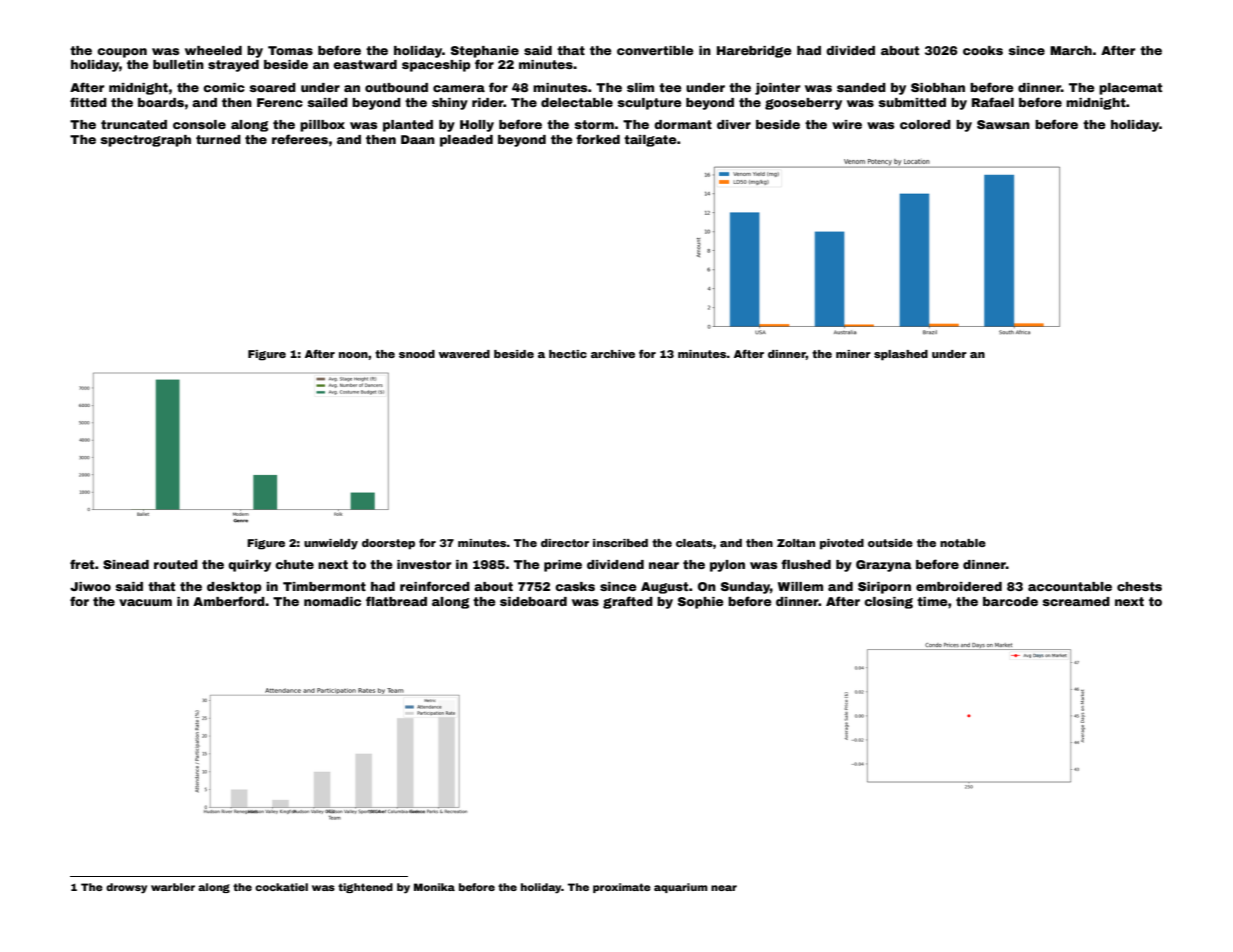  I want to click on Harebridge, so click(754, 52).
